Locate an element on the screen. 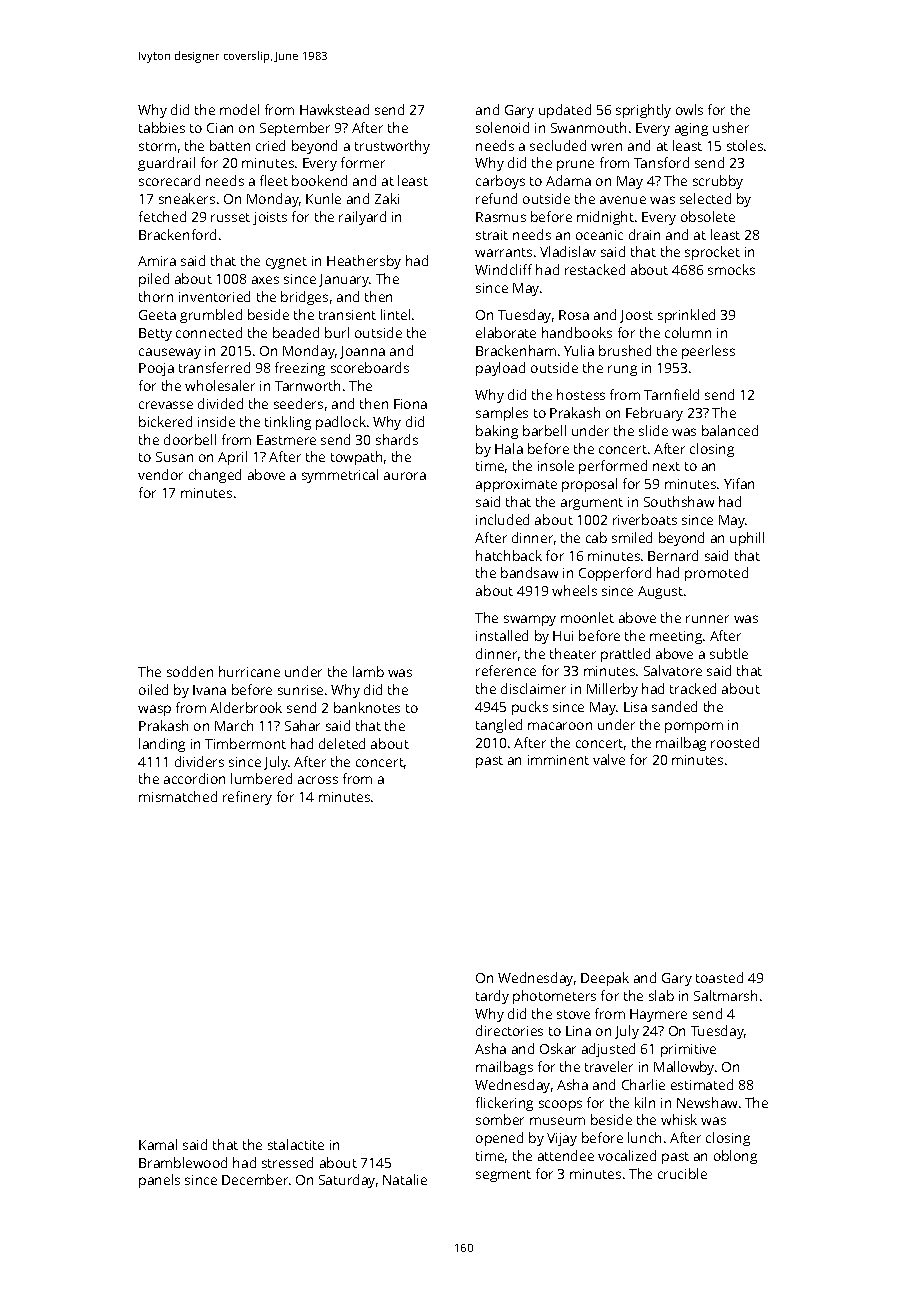 The image size is (908, 1316). tracked is located at coordinates (693, 688).
